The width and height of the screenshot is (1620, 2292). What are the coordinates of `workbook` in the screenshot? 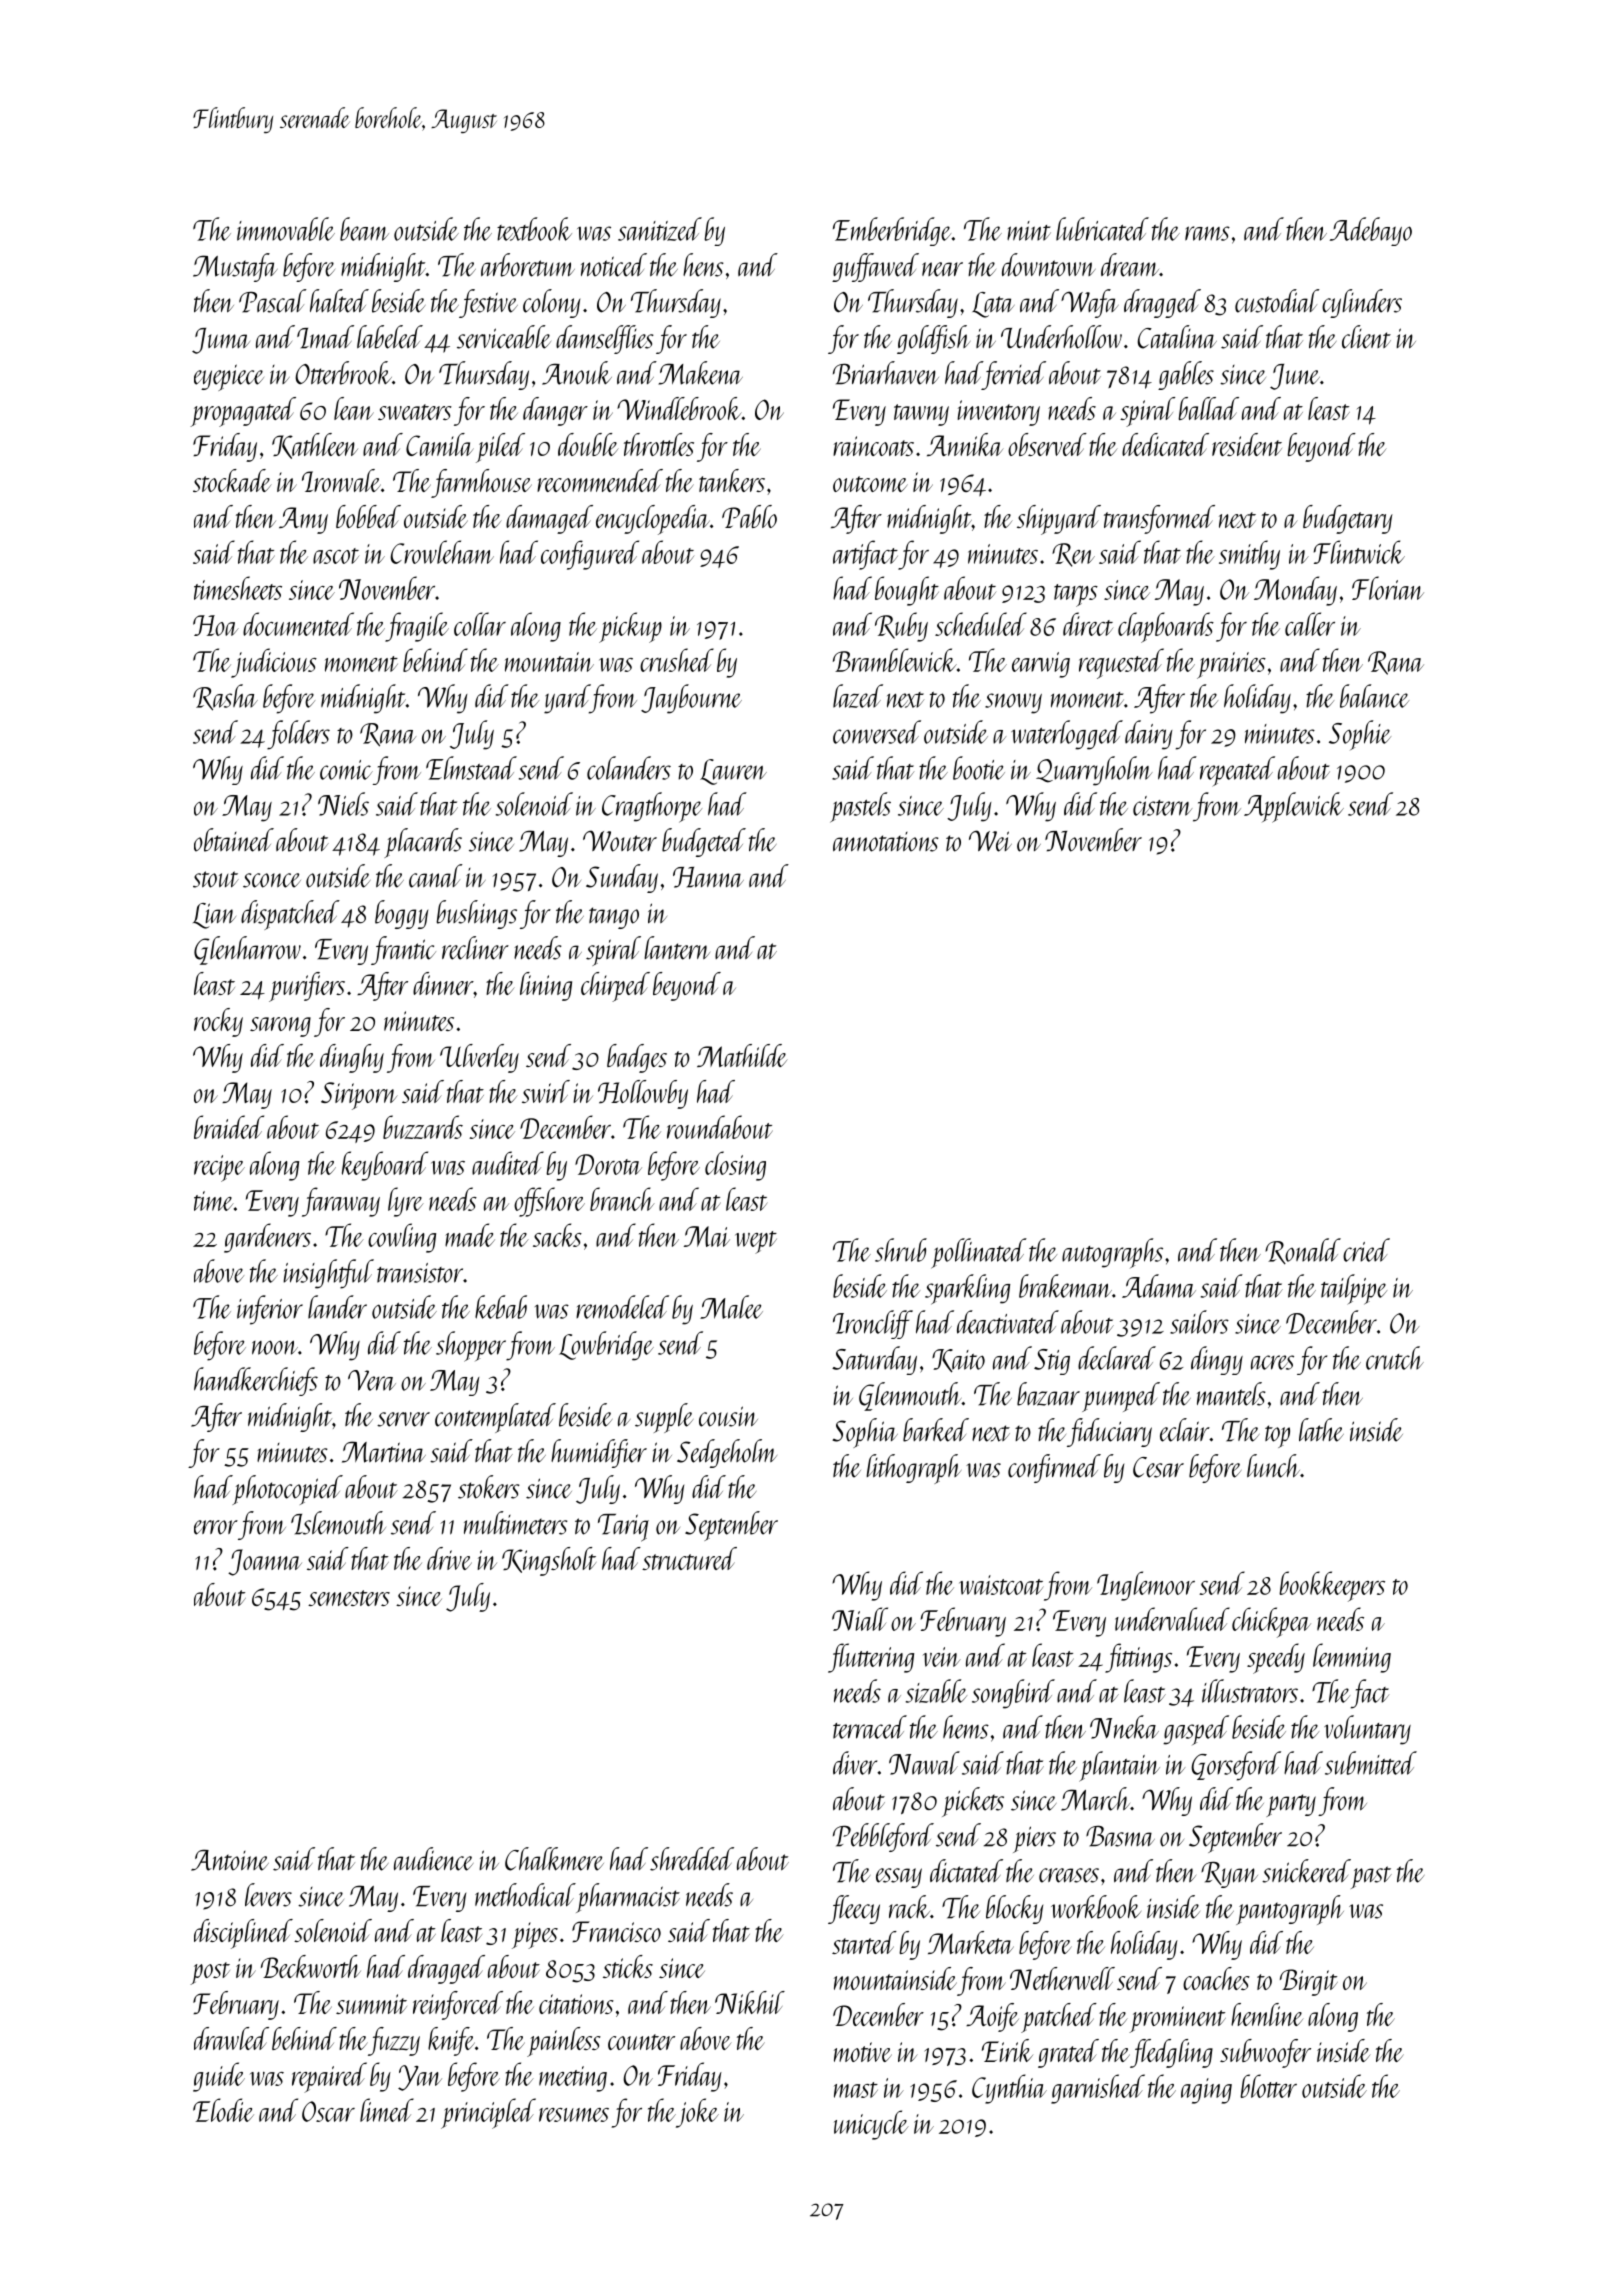 It's located at (1096, 1907).
